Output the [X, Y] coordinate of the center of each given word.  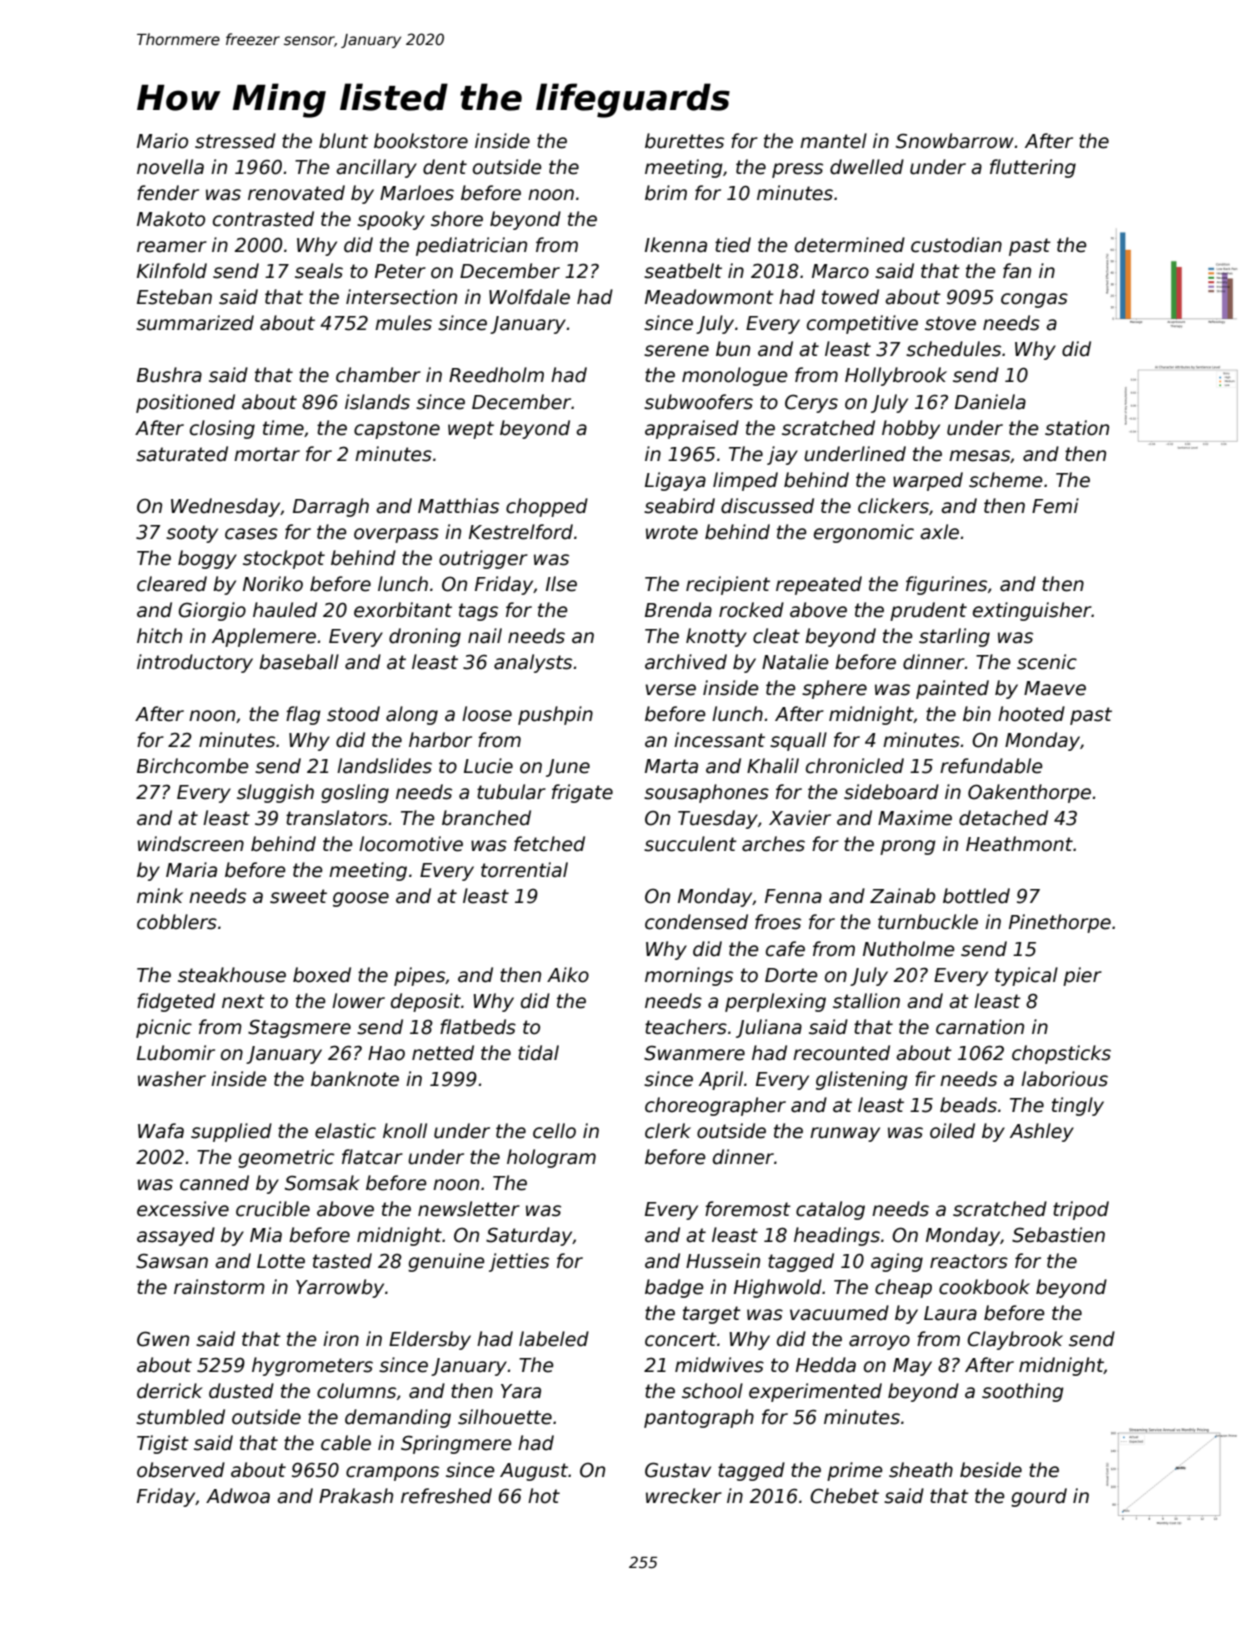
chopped [547, 507]
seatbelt [683, 271]
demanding [398, 1418]
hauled [285, 610]
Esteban [174, 297]
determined [850, 245]
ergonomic [864, 533]
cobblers [177, 922]
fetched [549, 844]
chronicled [855, 766]
